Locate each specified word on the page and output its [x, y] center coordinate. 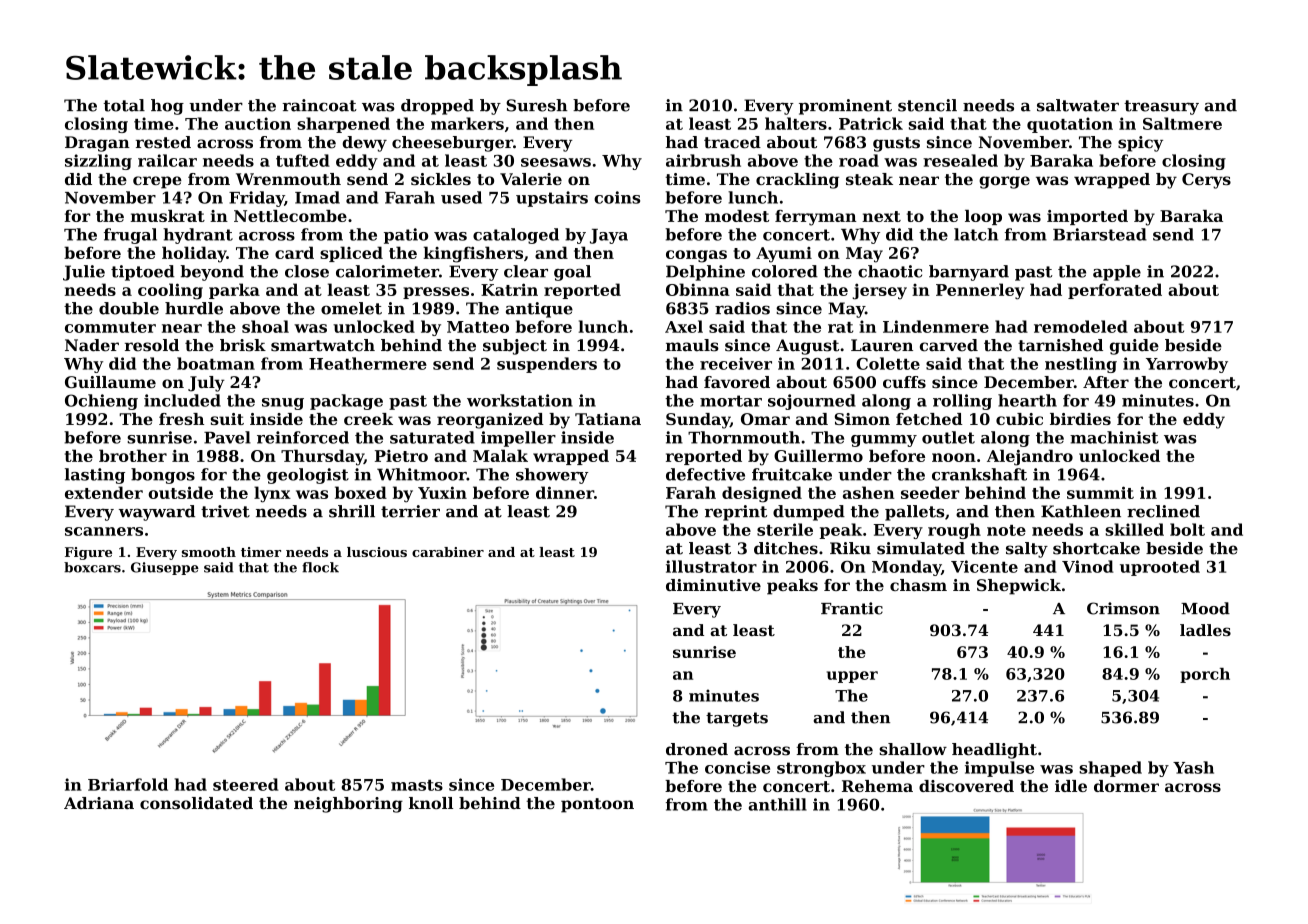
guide [1134, 347]
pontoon [597, 805]
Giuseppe [165, 568]
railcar [167, 160]
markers [467, 123]
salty [1027, 550]
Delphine [705, 273]
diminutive [713, 585]
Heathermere [368, 363]
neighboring [348, 805]
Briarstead [1100, 234]
